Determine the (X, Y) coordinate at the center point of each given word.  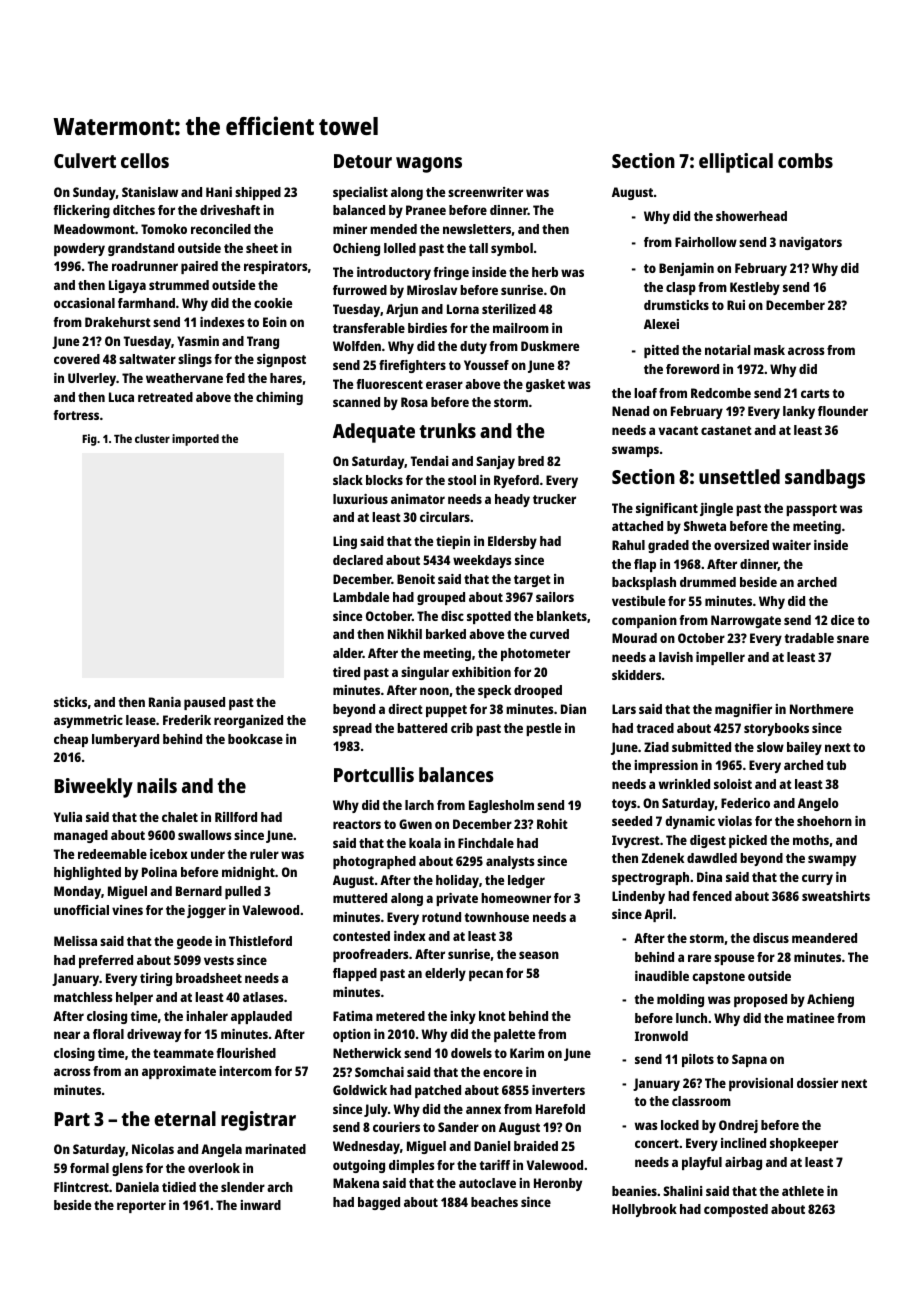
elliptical (736, 163)
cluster (152, 438)
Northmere (821, 709)
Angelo (818, 804)
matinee (810, 1018)
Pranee (426, 210)
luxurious (360, 499)
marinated (275, 1149)
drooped (538, 691)
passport (811, 510)
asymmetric (88, 721)
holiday (457, 881)
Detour (363, 161)
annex (483, 1110)
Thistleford (260, 941)
